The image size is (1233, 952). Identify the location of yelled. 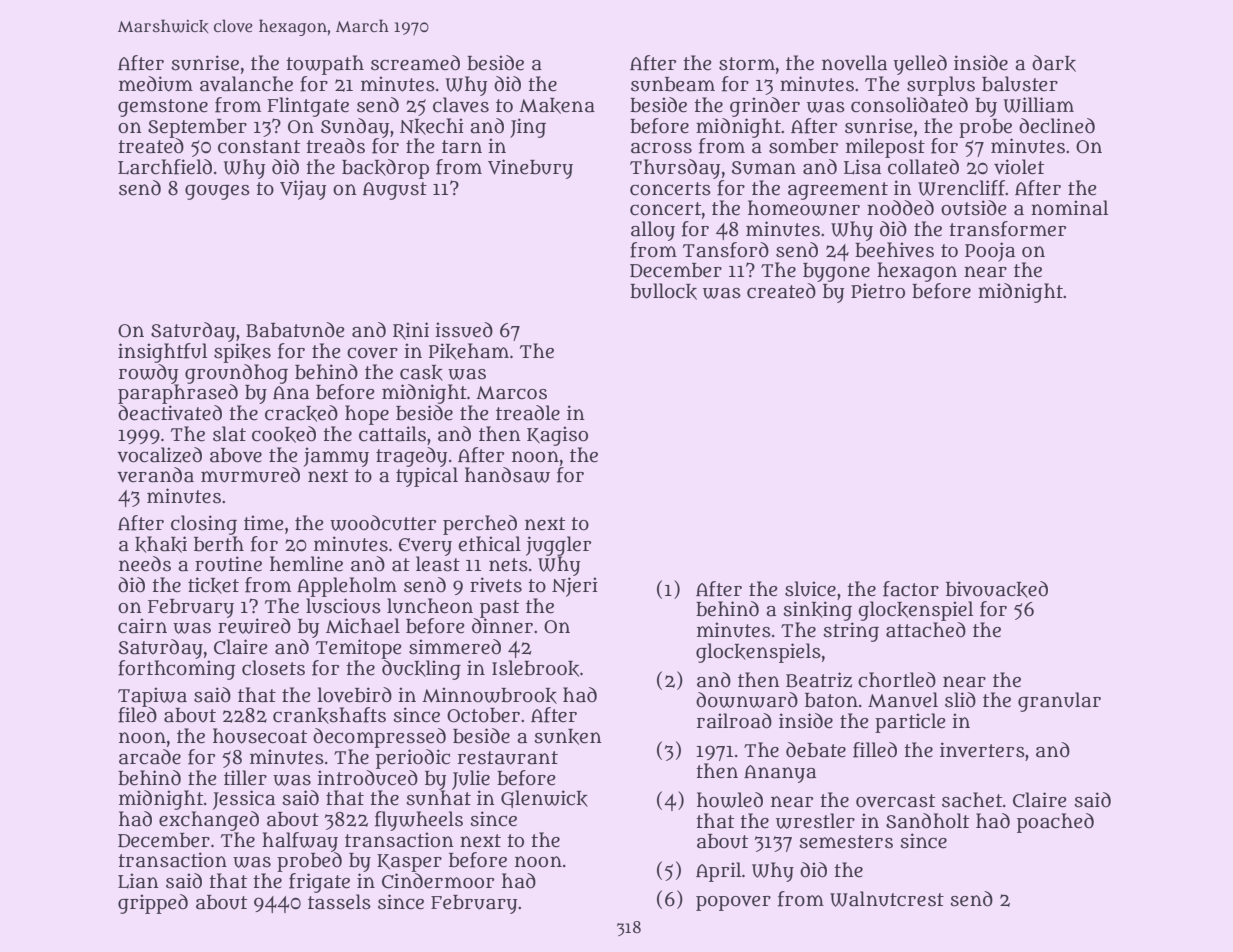
(920, 65).
